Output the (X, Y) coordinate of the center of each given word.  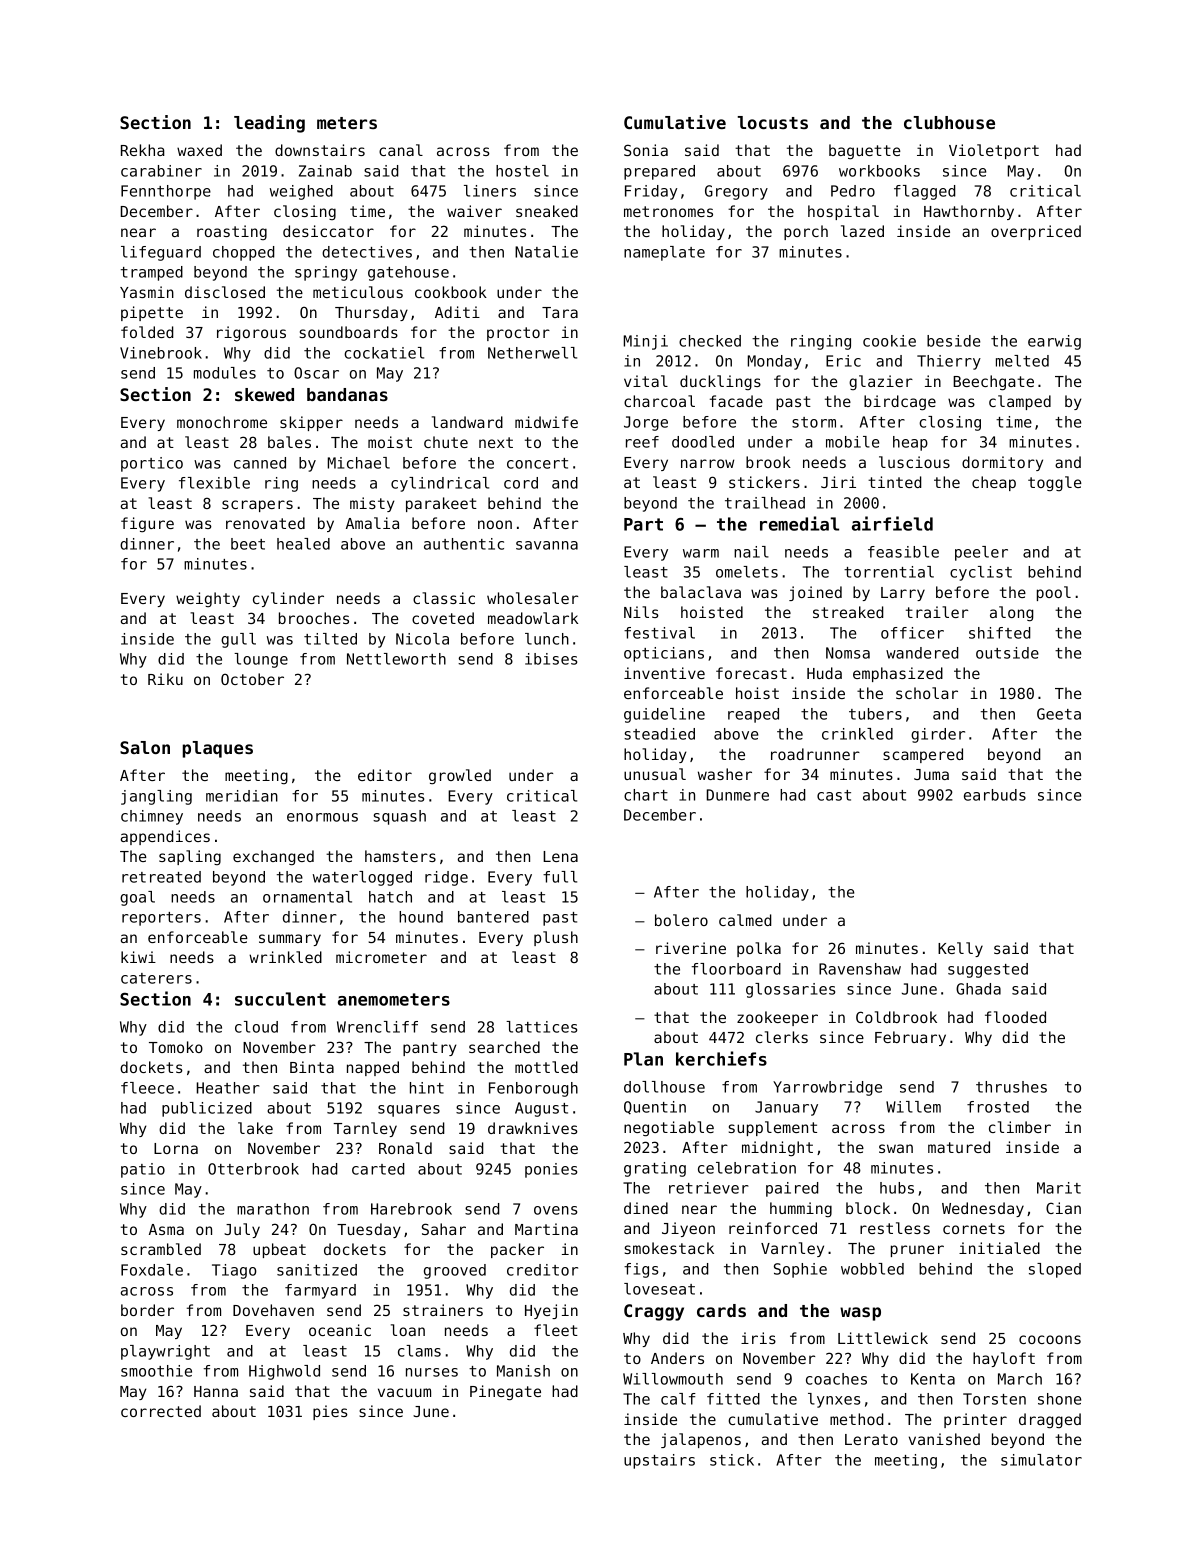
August (541, 1109)
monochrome (222, 422)
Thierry (949, 362)
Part (643, 524)
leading (269, 124)
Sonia (646, 150)
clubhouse (949, 122)
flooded (1015, 1017)
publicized (207, 1109)
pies (330, 1412)
